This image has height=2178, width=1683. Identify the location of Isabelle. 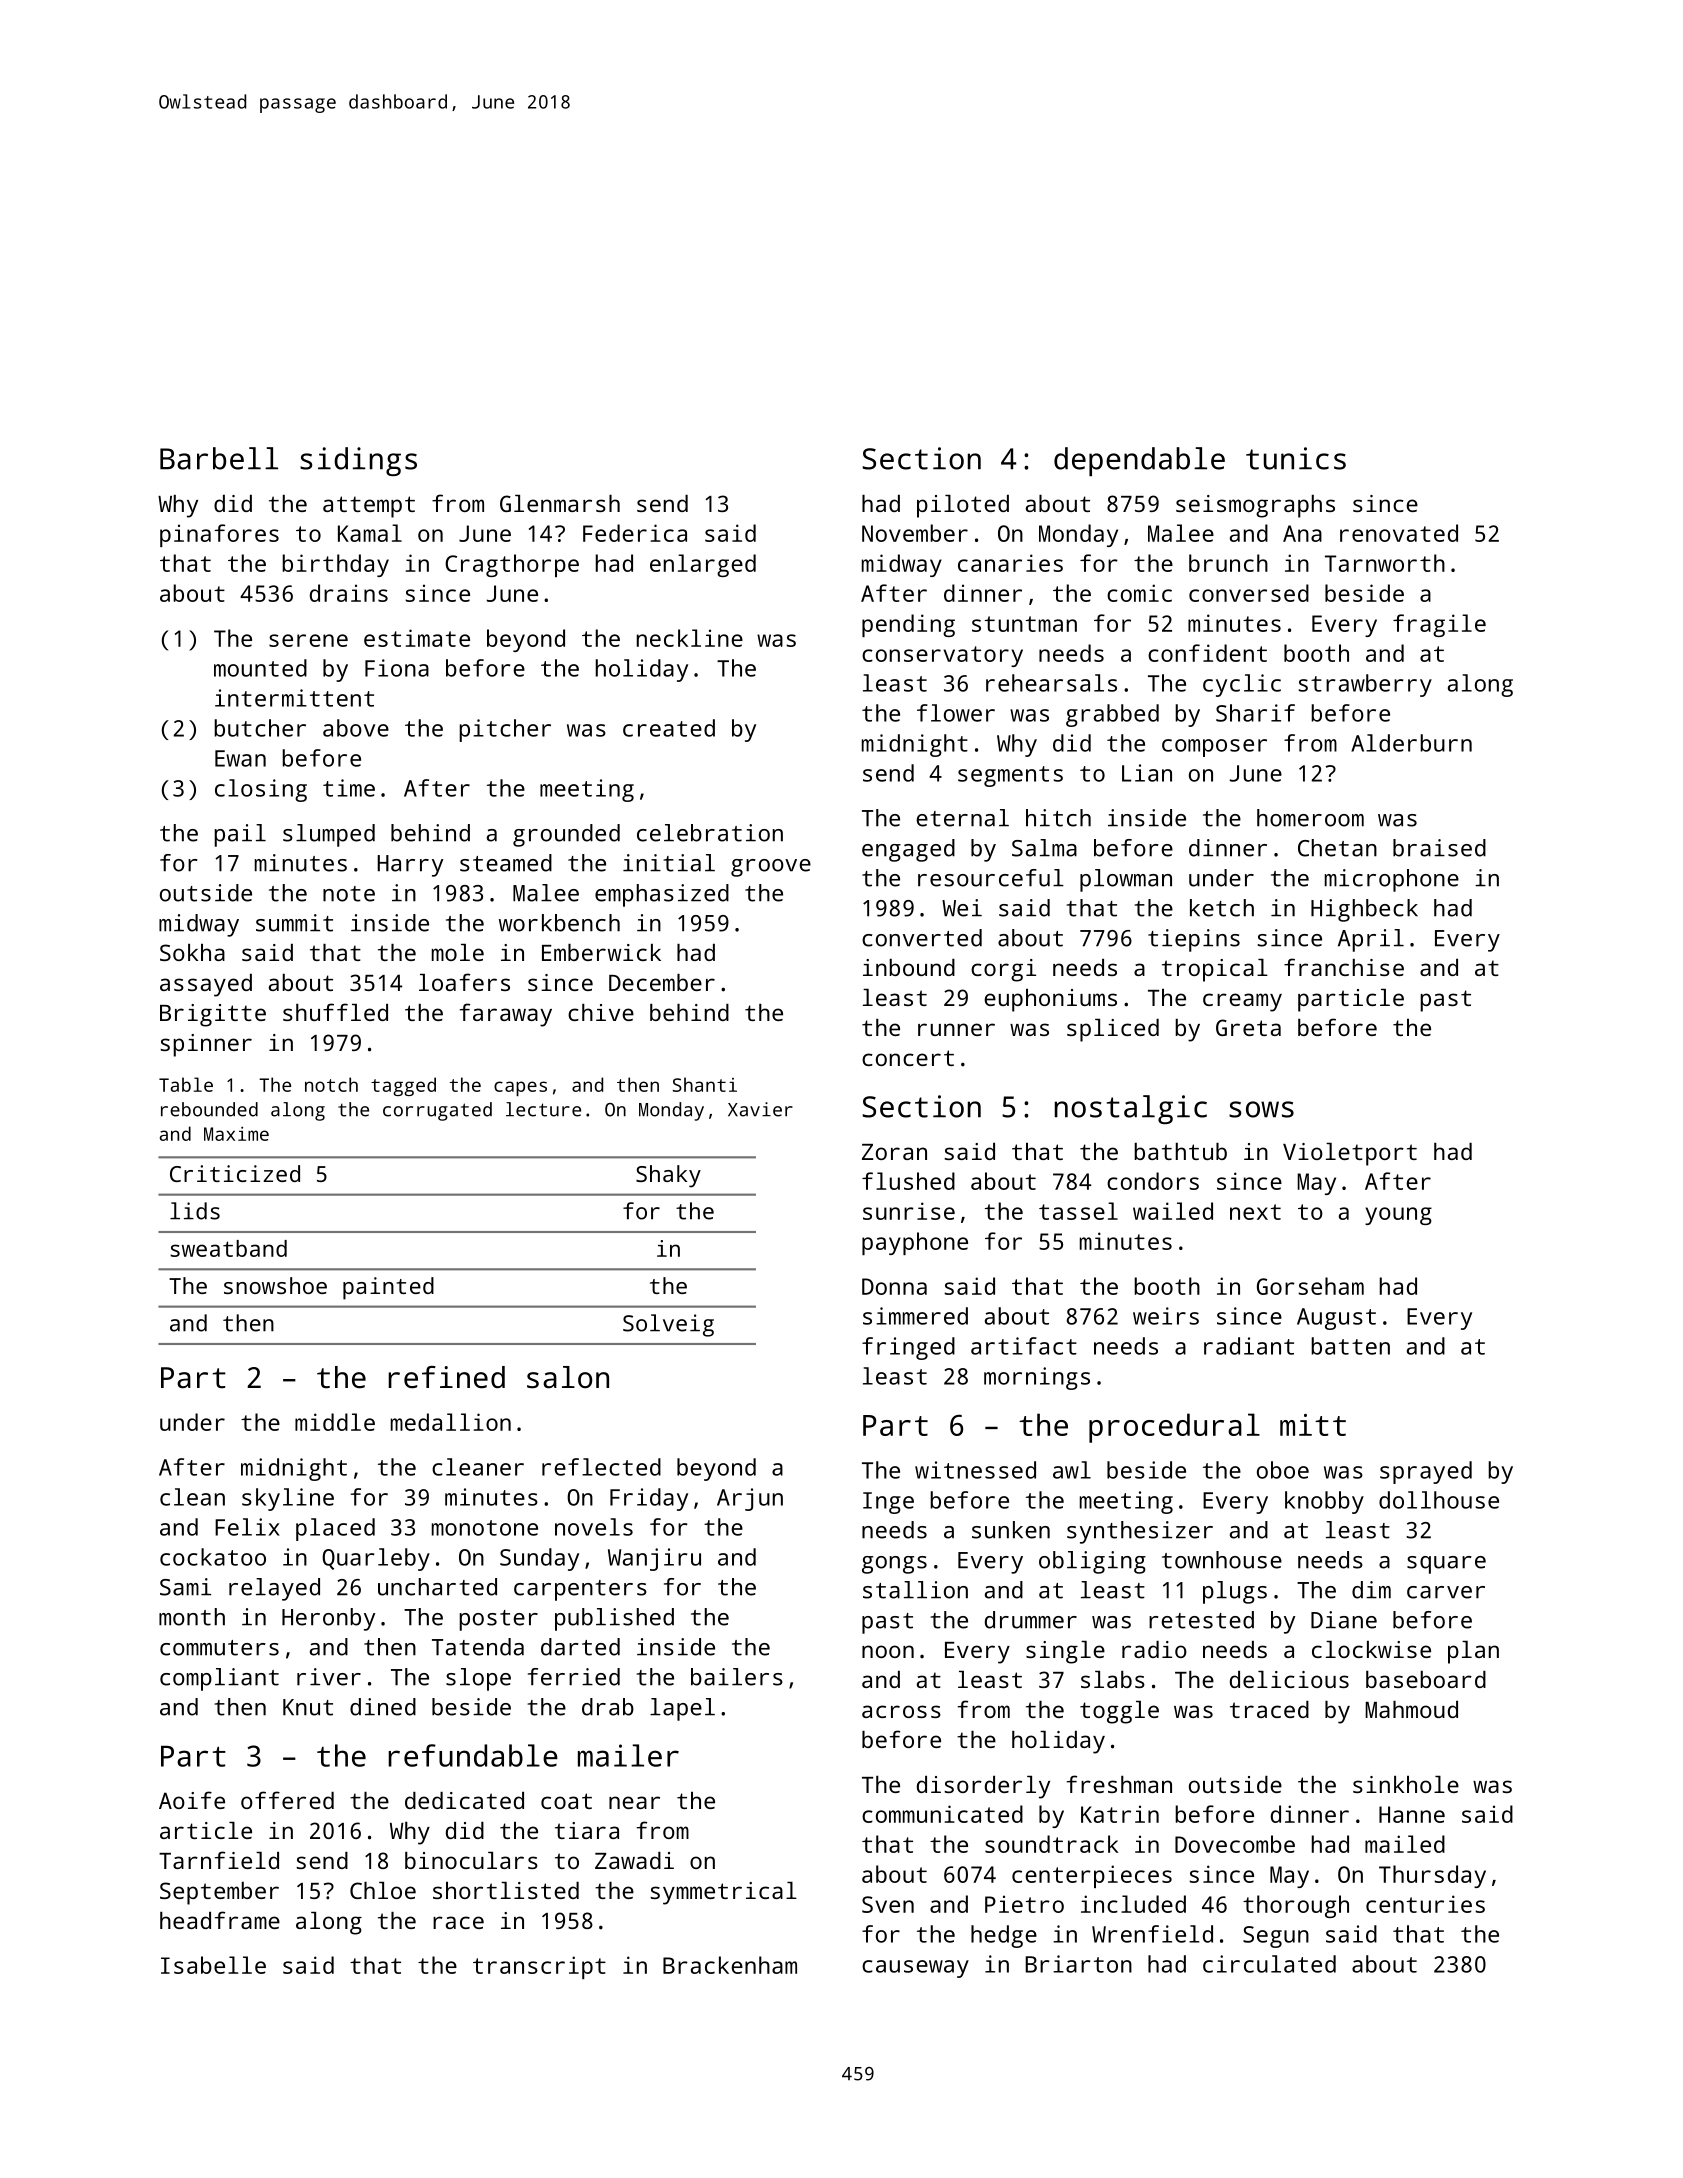
(213, 1965).
